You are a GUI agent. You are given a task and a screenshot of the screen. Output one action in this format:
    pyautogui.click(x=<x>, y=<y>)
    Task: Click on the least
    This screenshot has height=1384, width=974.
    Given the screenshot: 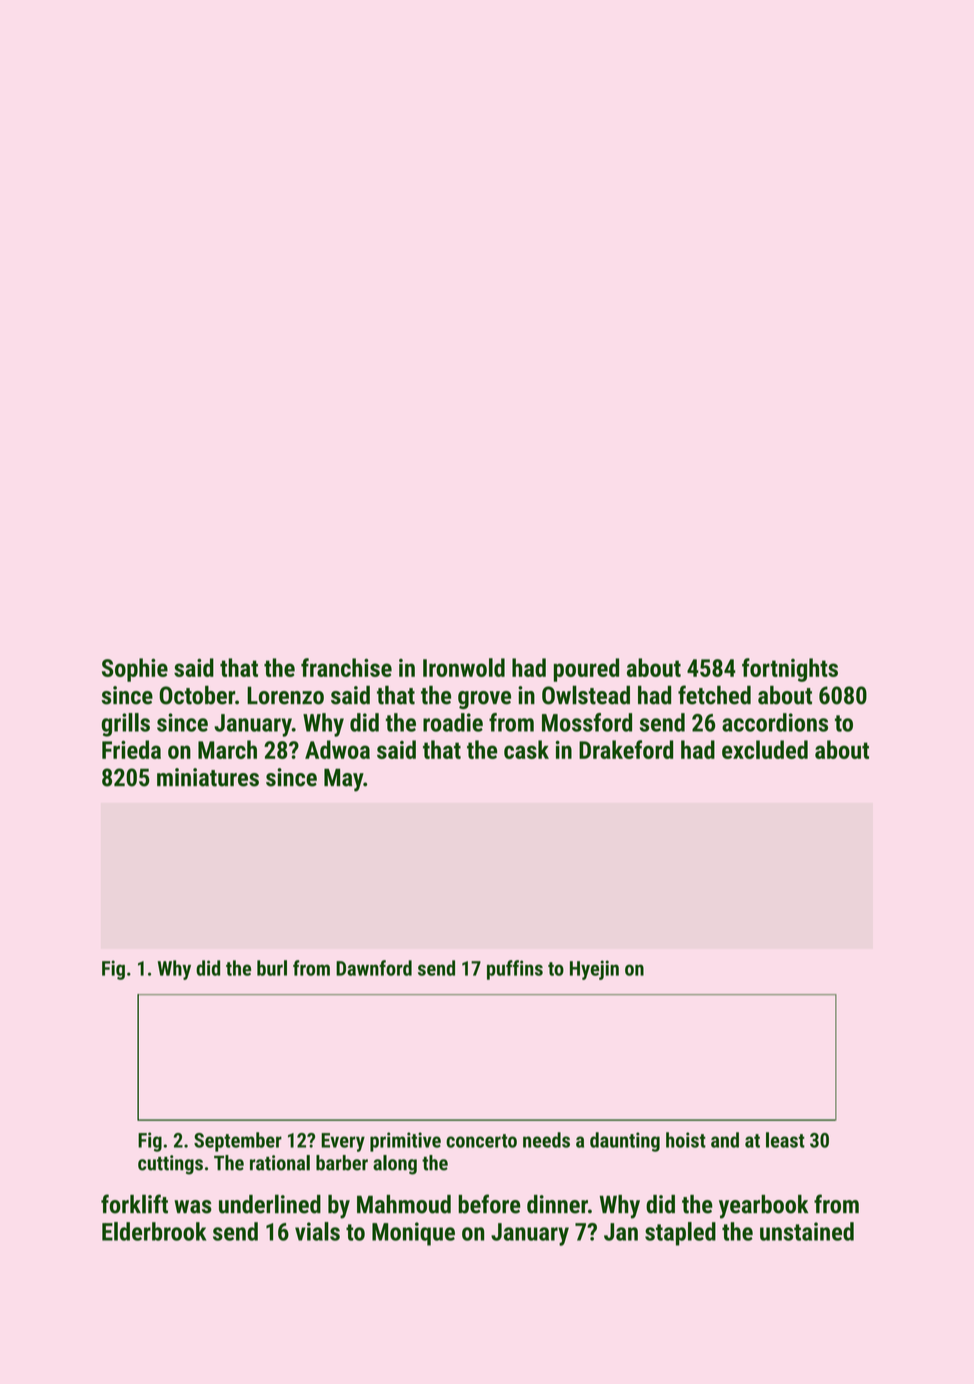 What is the action you would take?
    pyautogui.click(x=785, y=1140)
